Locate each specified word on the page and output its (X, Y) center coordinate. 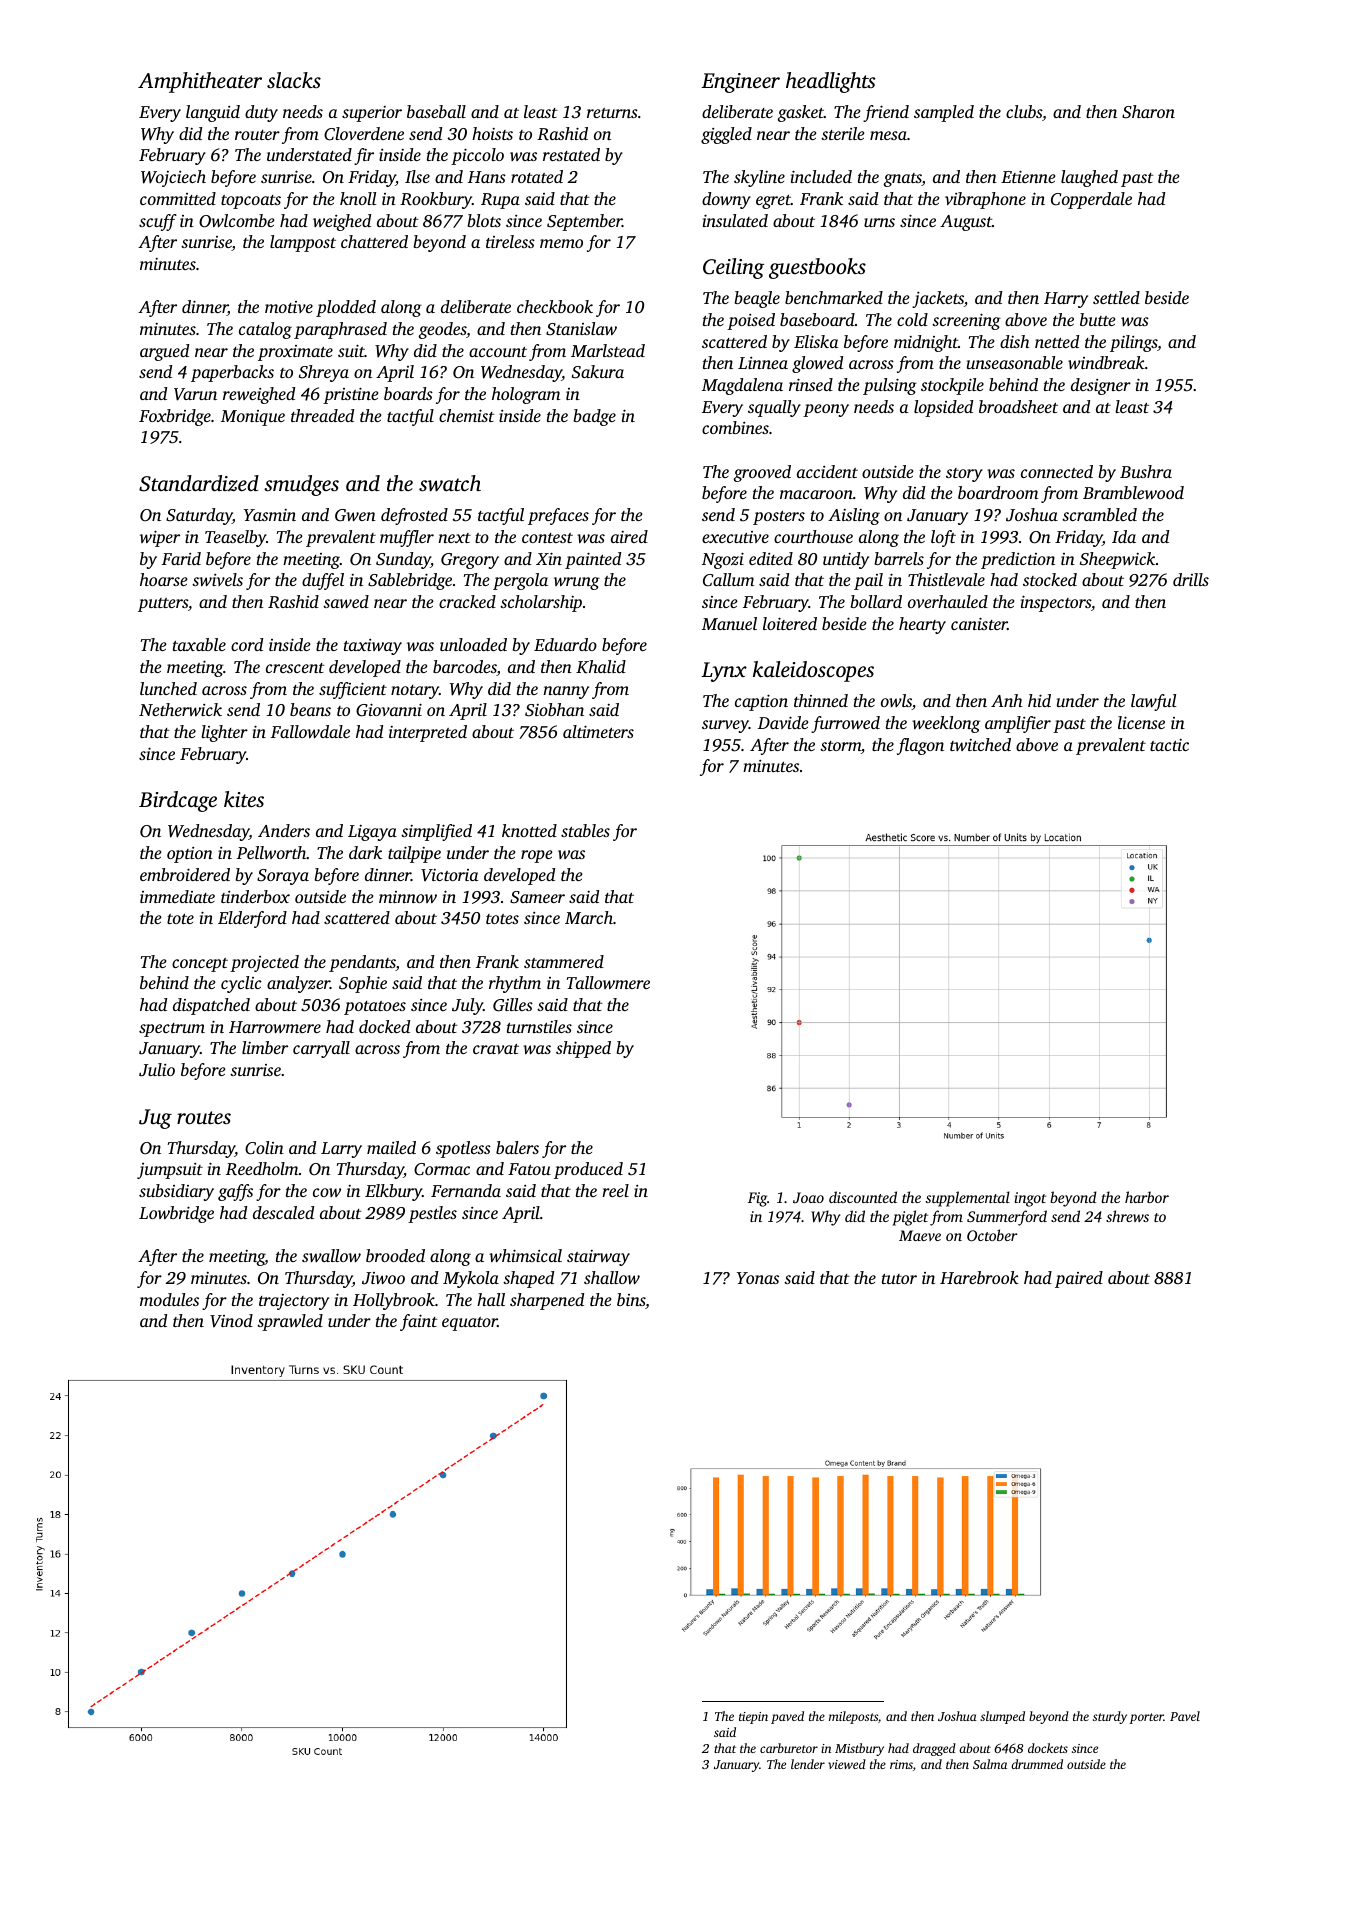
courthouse (813, 536)
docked (384, 1026)
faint (418, 1322)
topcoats (251, 202)
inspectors (1056, 603)
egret (773, 202)
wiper (160, 538)
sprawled (290, 1322)
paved (787, 1717)
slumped (1002, 1717)
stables (585, 830)
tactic (1169, 745)
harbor (1147, 1197)
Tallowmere (608, 982)
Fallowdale (310, 731)
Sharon (1148, 112)
